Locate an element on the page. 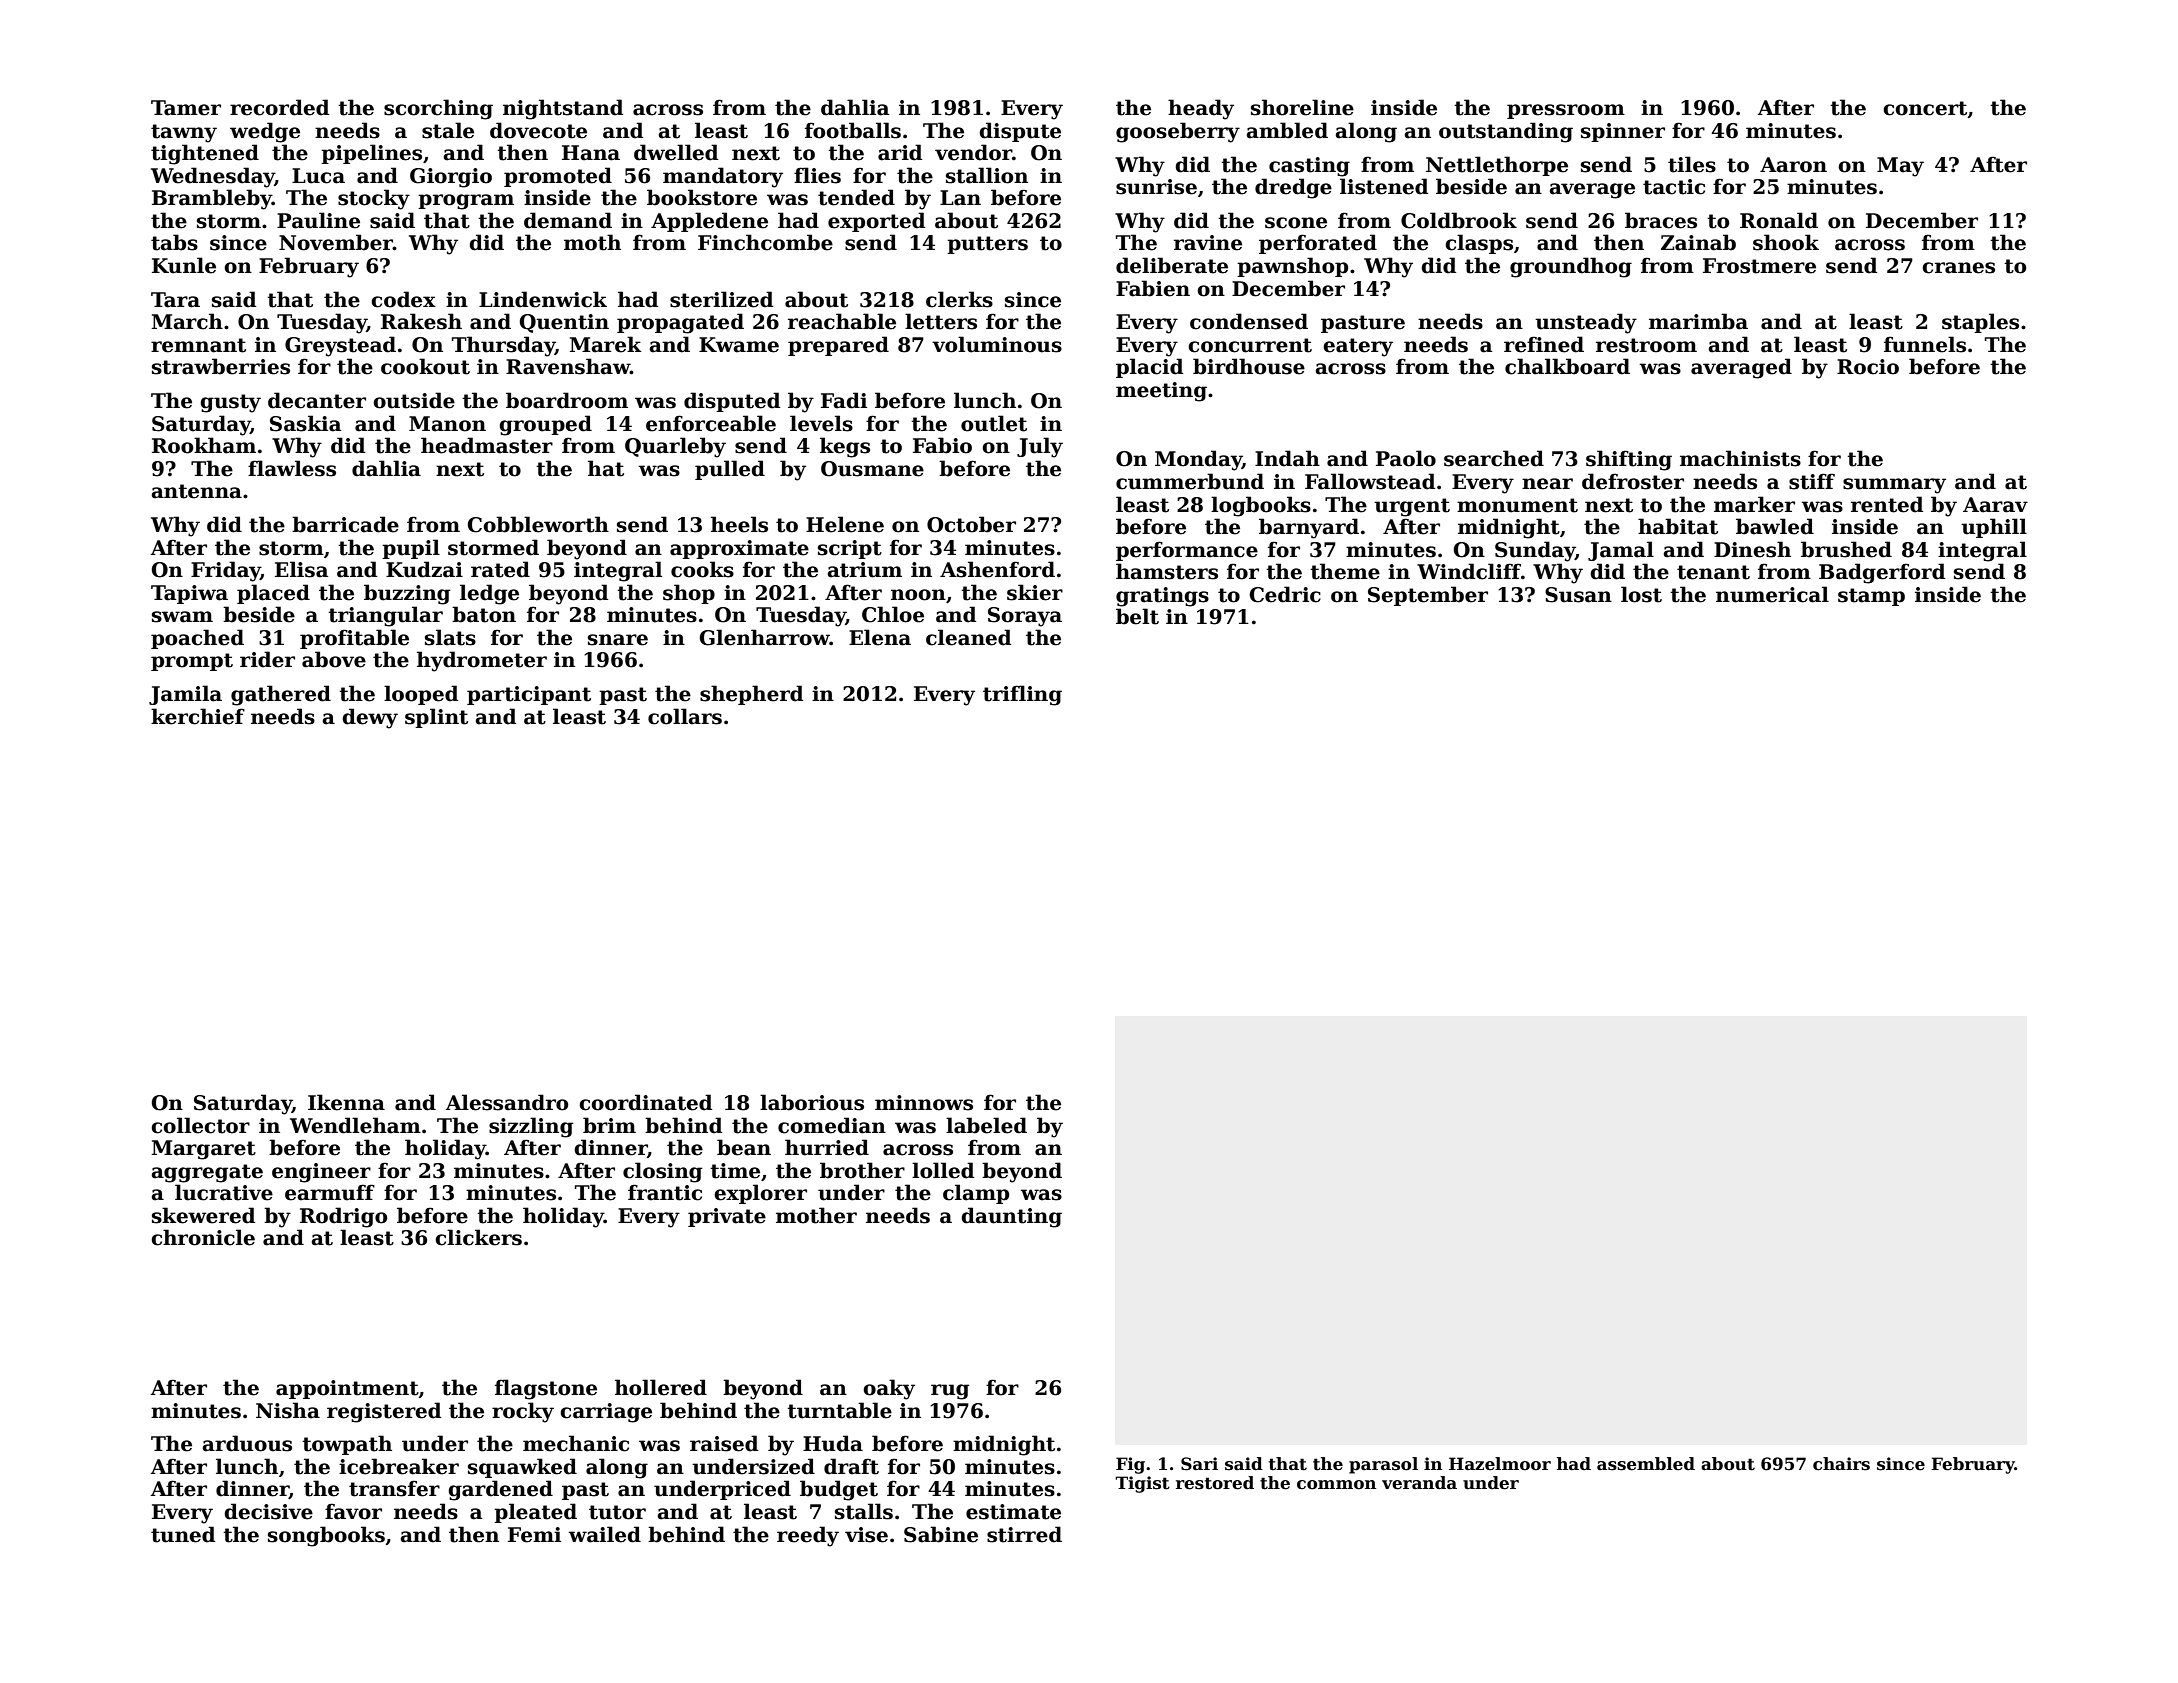 Image resolution: width=2178 pixels, height=1683 pixels. coordinated is located at coordinates (645, 1102).
